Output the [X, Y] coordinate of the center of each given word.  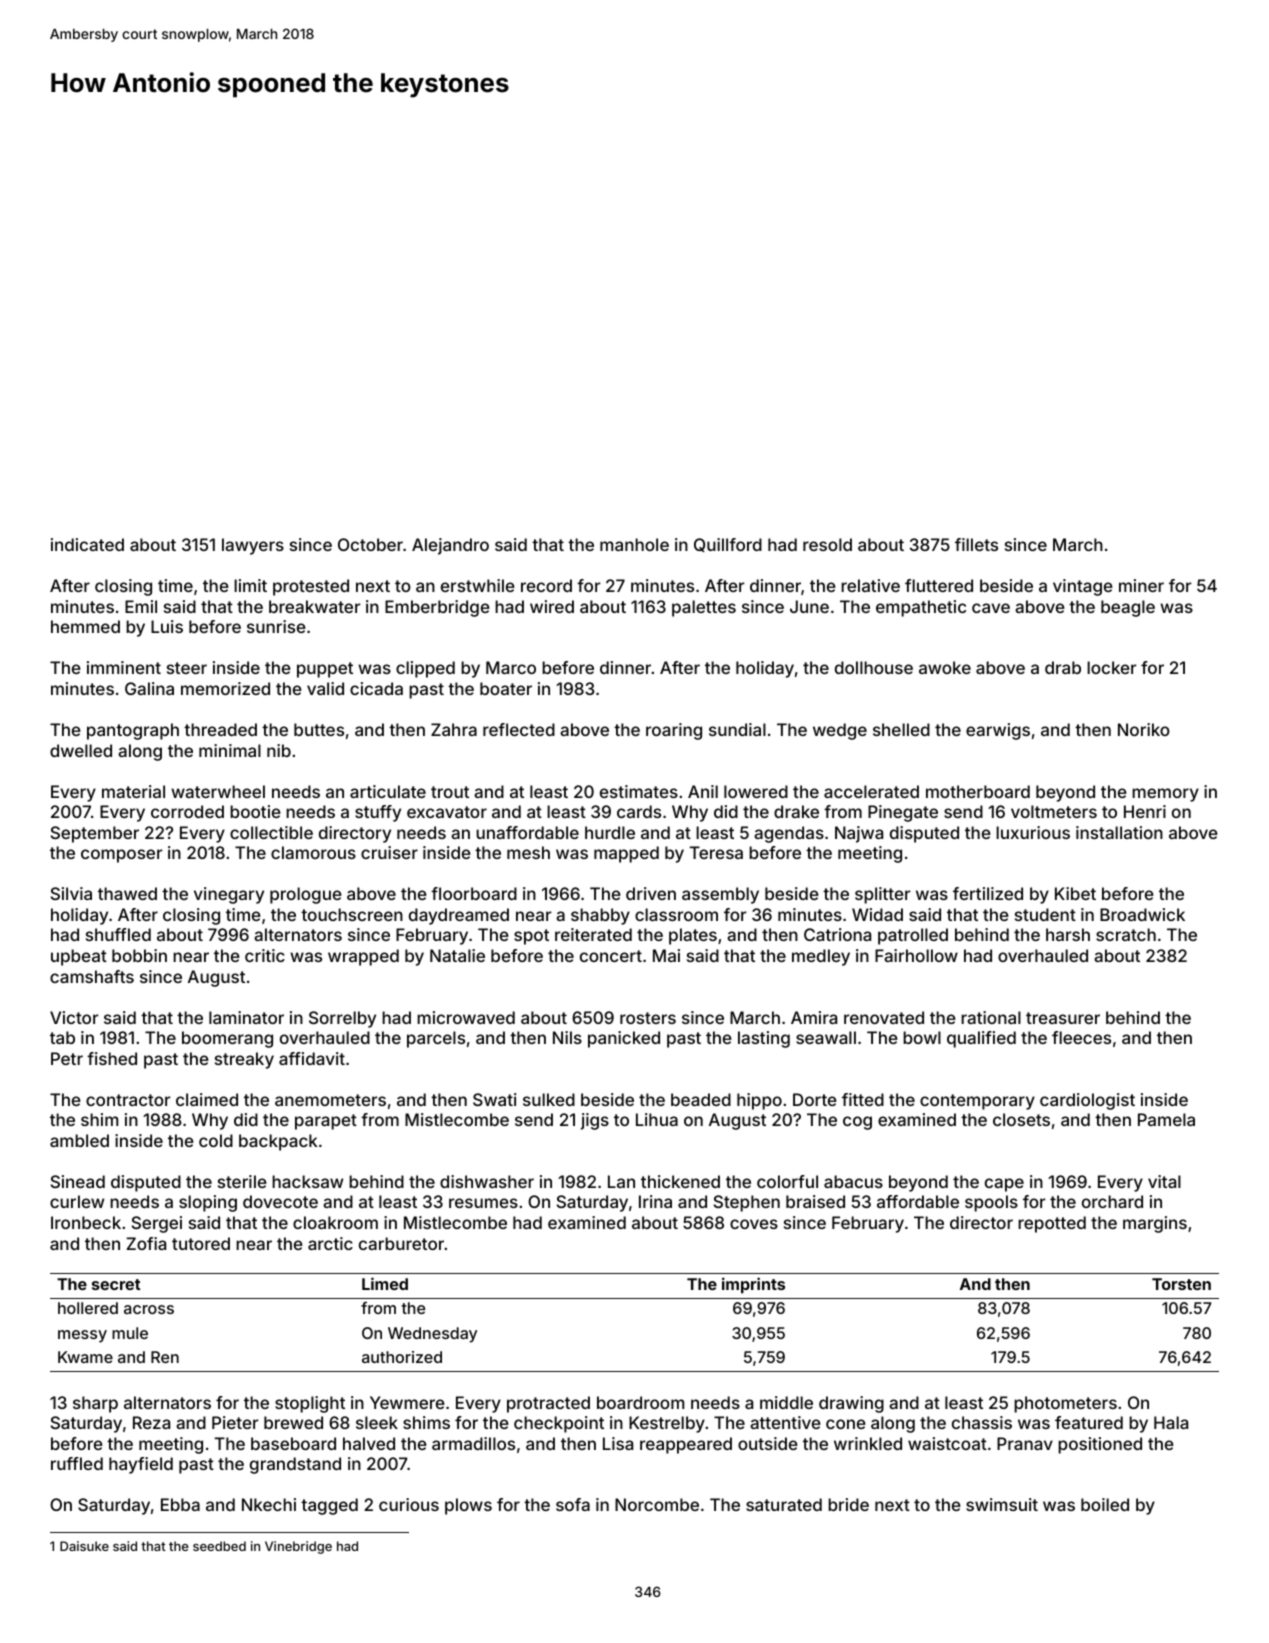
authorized [402, 1357]
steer [187, 668]
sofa [573, 1504]
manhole [634, 544]
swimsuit [1002, 1504]
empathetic [921, 608]
